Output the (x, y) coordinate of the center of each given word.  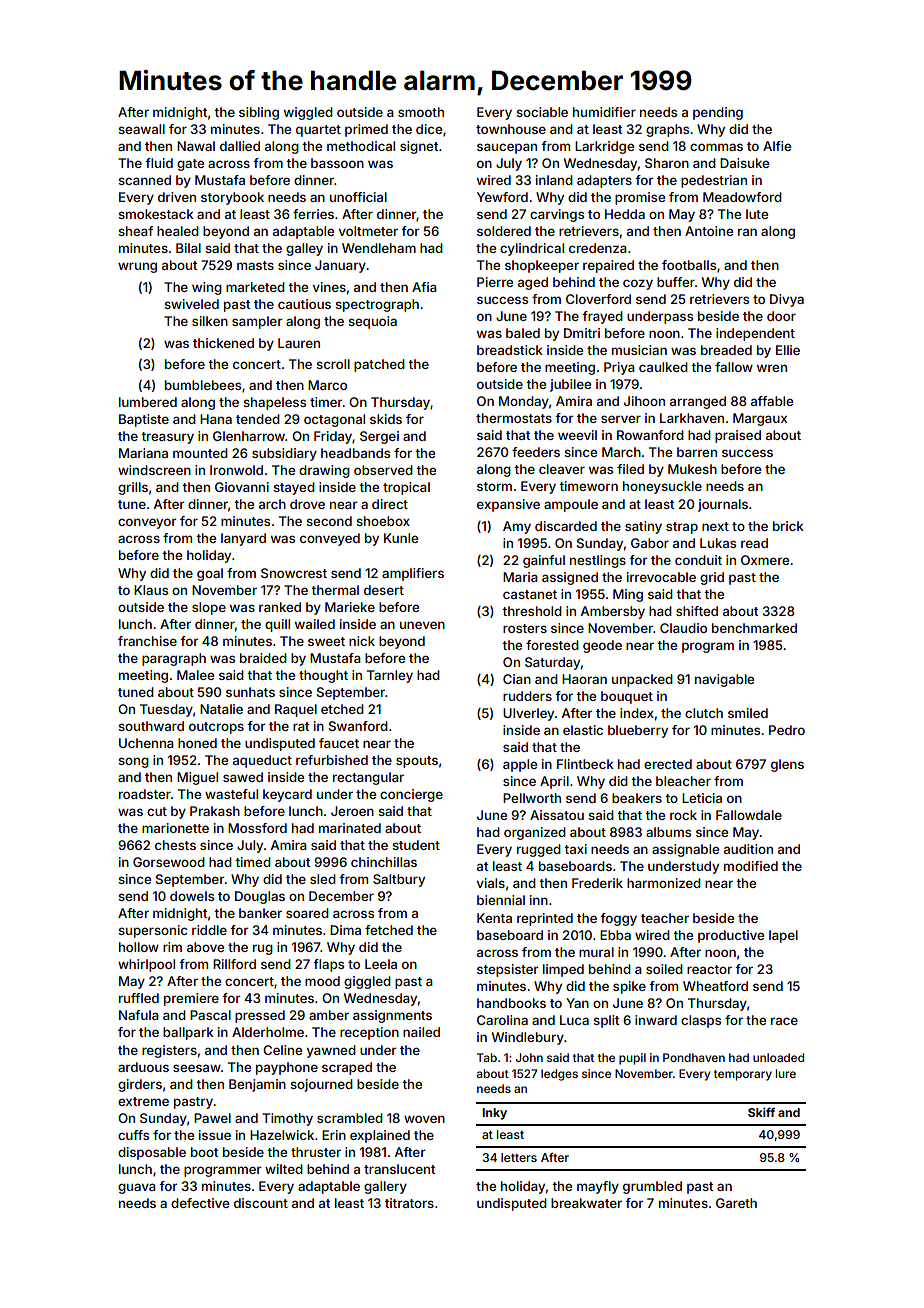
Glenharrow (249, 436)
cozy (638, 284)
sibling (259, 113)
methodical (361, 146)
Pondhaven (694, 1057)
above (205, 947)
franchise (147, 641)
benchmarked (754, 628)
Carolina (502, 1020)
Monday (524, 402)
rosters (525, 628)
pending (718, 113)
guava (137, 1188)
